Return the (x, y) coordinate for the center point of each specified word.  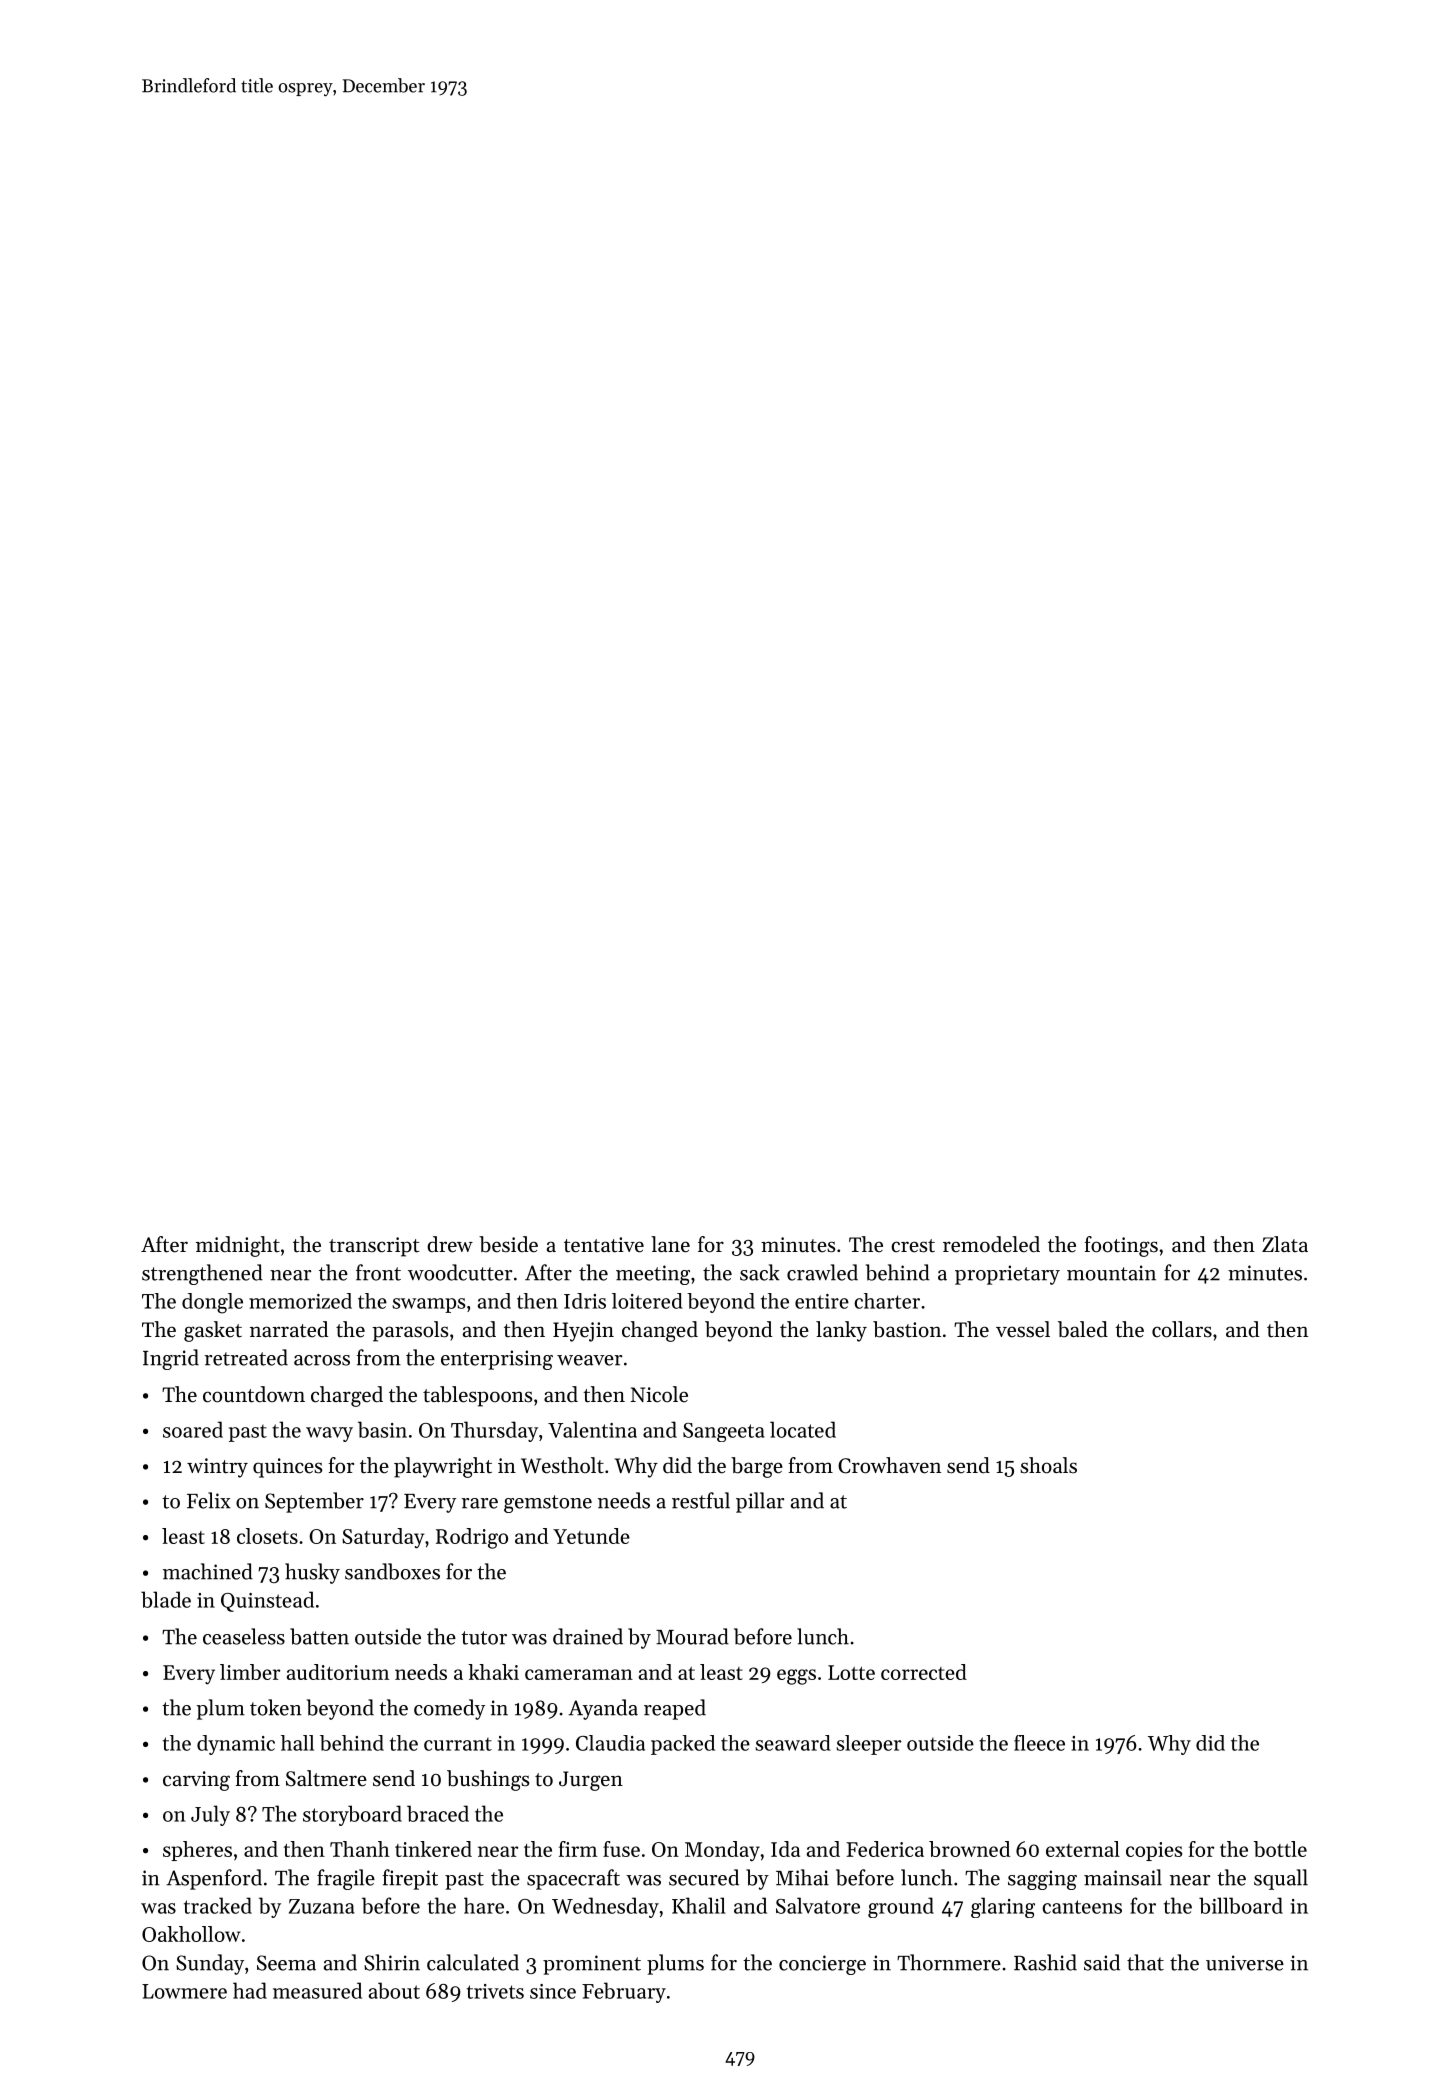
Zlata (1285, 1244)
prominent (592, 1965)
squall (1281, 1879)
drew (450, 1244)
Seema (286, 1963)
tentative (604, 1245)
